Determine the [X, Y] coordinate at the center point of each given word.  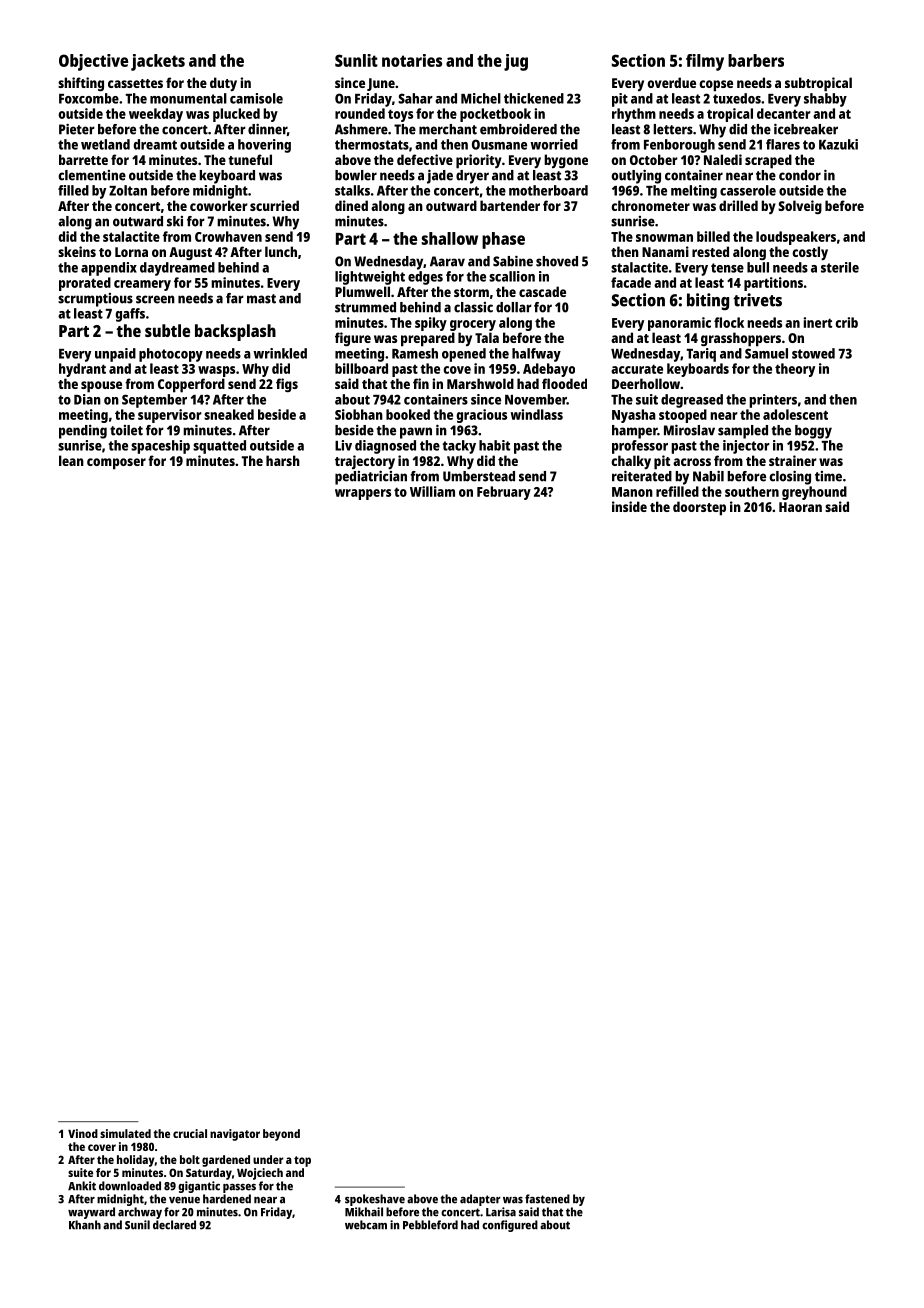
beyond [281, 1135]
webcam [366, 1225]
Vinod [83, 1133]
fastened [547, 1199]
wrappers [363, 494]
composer [116, 464]
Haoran [800, 507]
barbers [756, 60]
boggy [813, 432]
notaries [412, 60]
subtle [167, 330]
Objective [93, 62]
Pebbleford [430, 1225]
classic [473, 307]
